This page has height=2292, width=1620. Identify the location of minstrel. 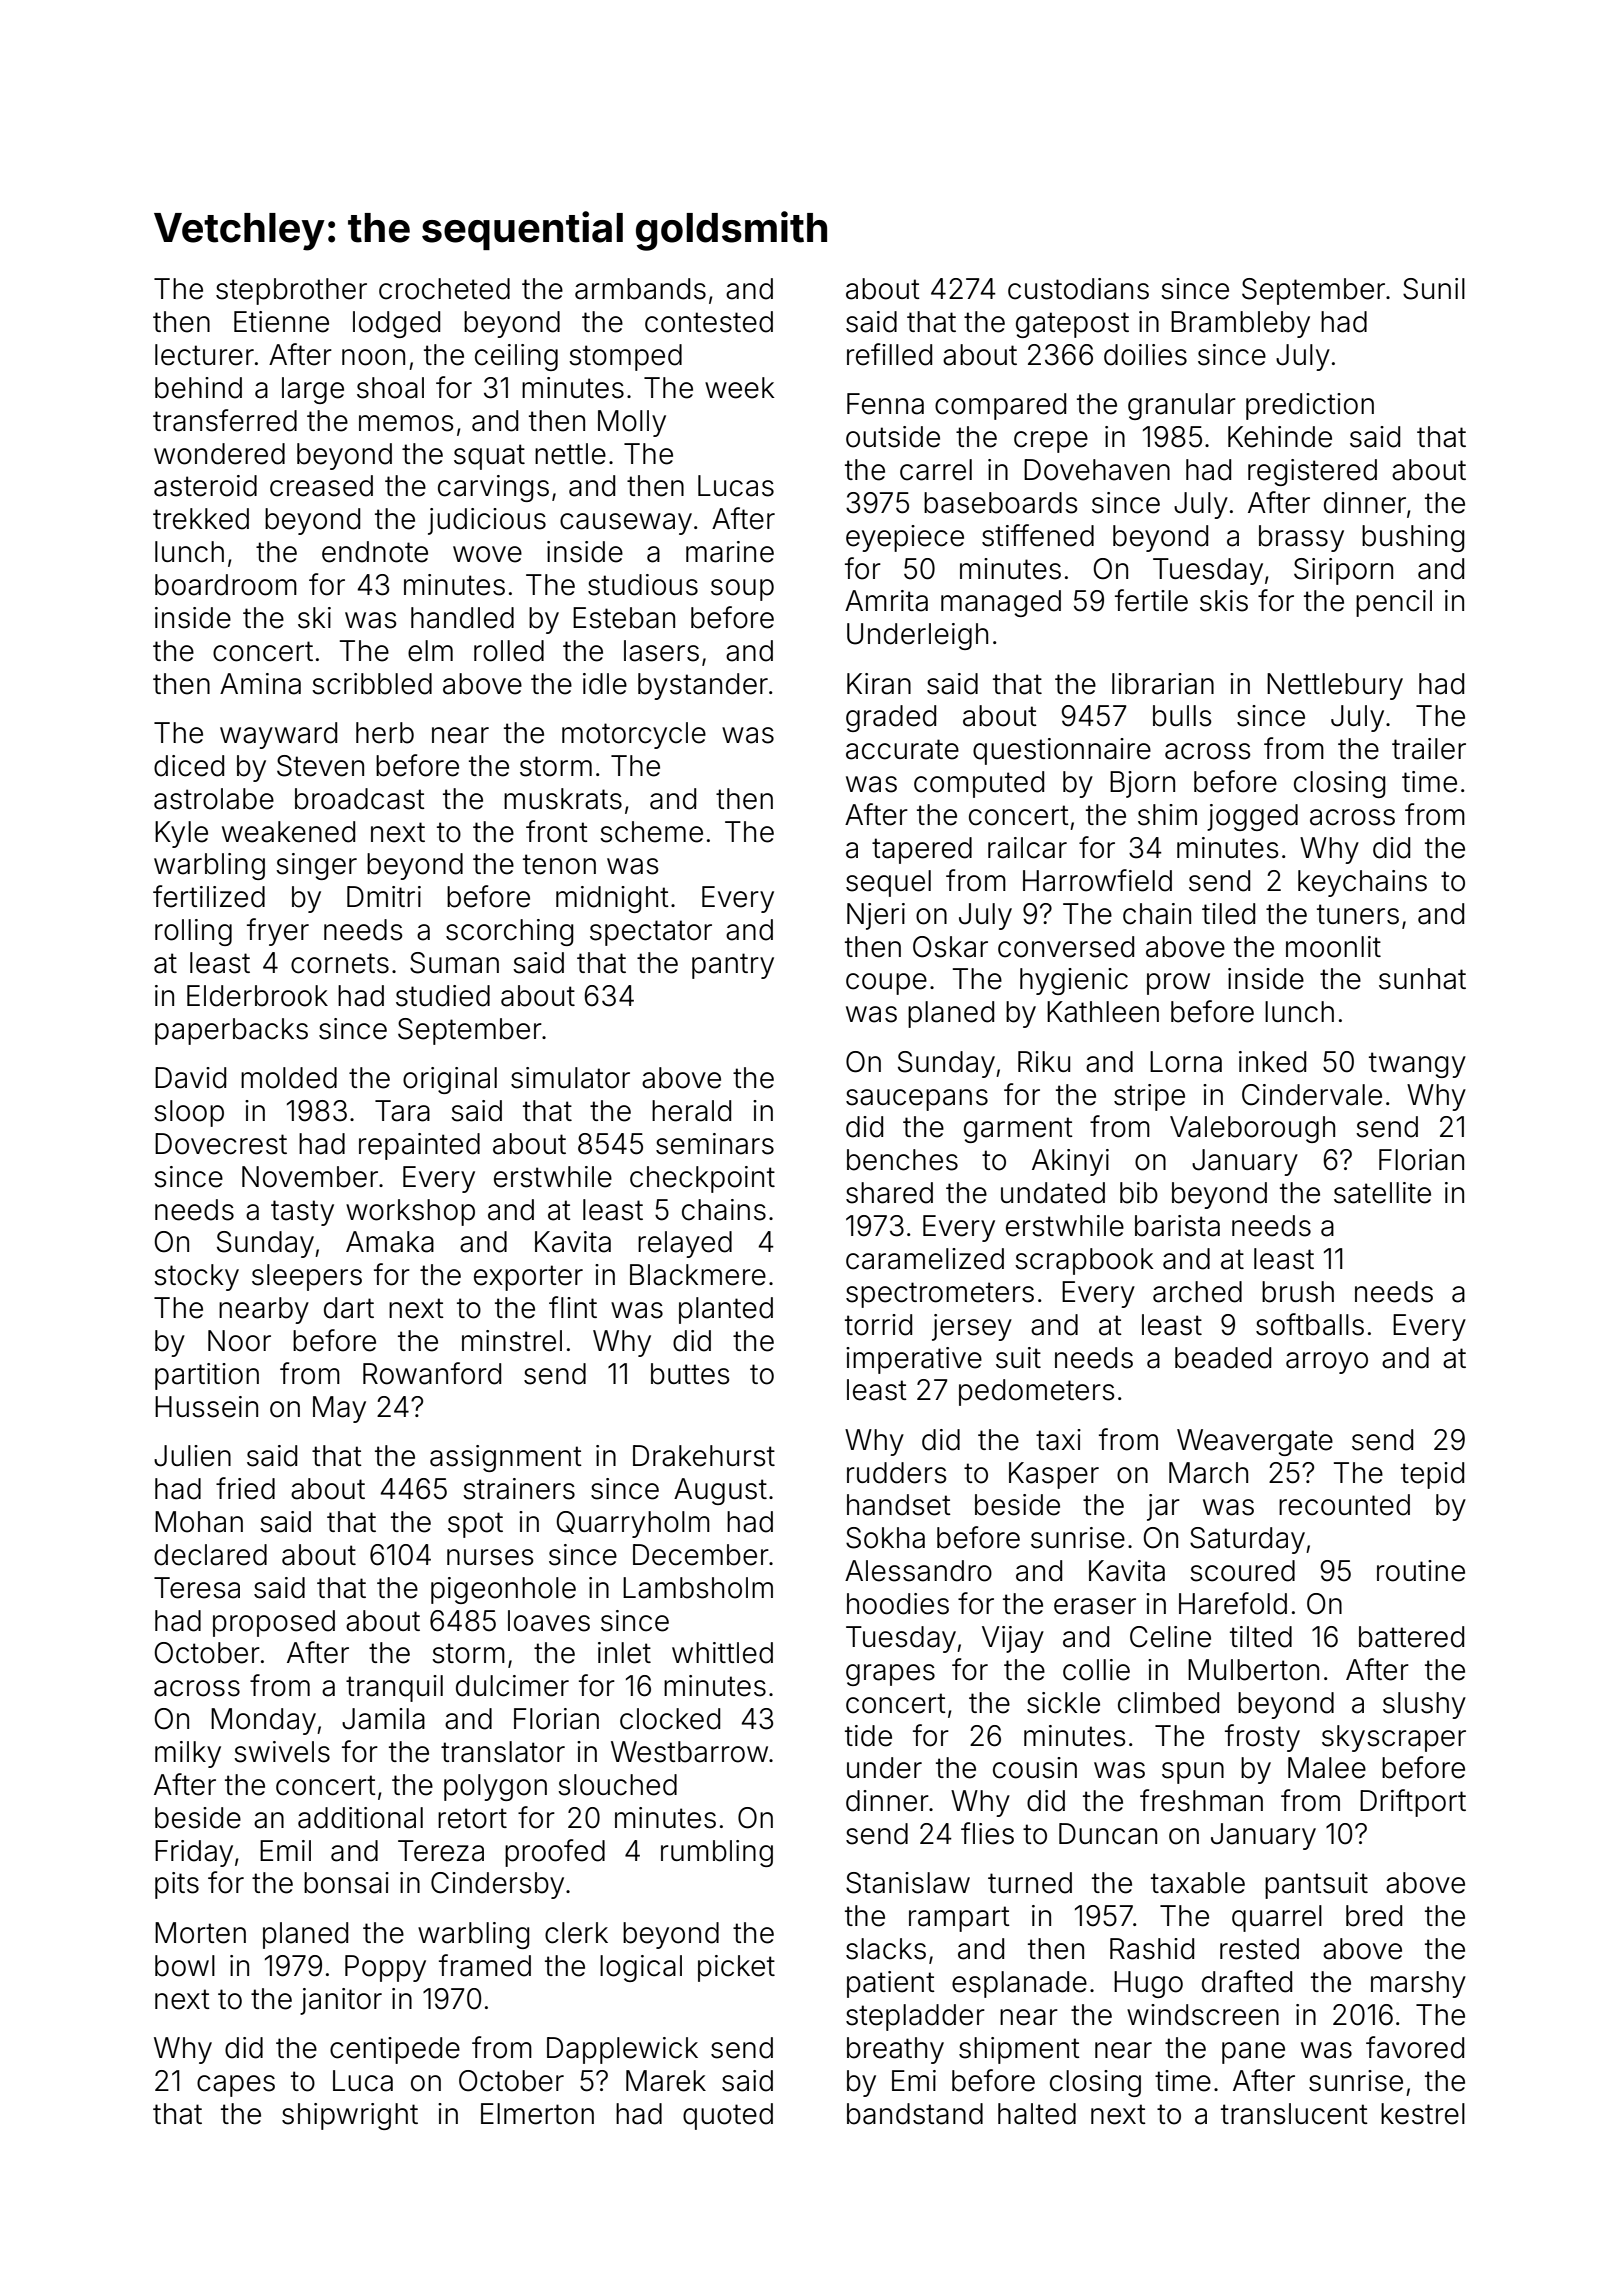
(512, 1341).
